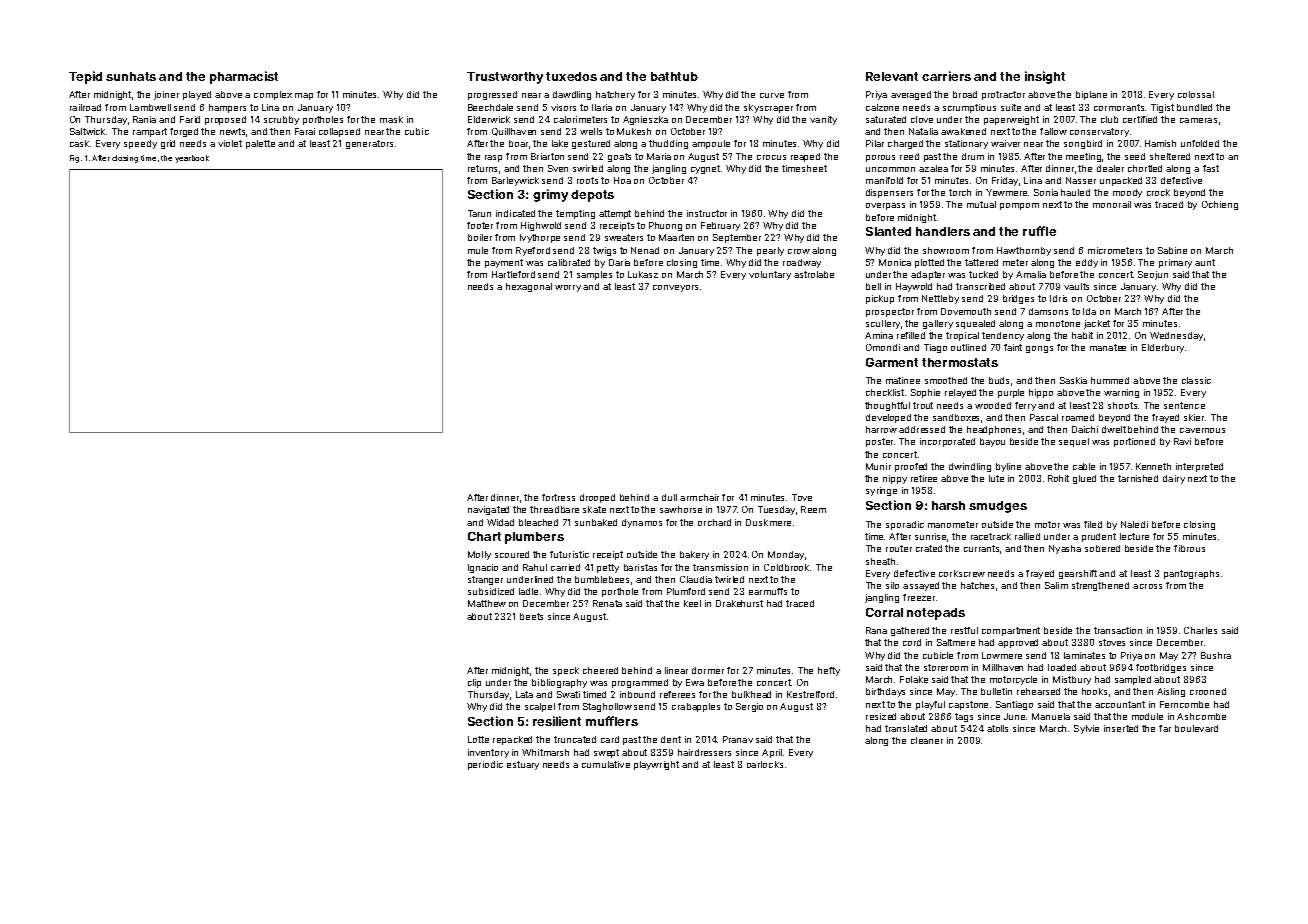 The width and height of the screenshot is (1308, 924). I want to click on Tepid, so click(85, 77).
